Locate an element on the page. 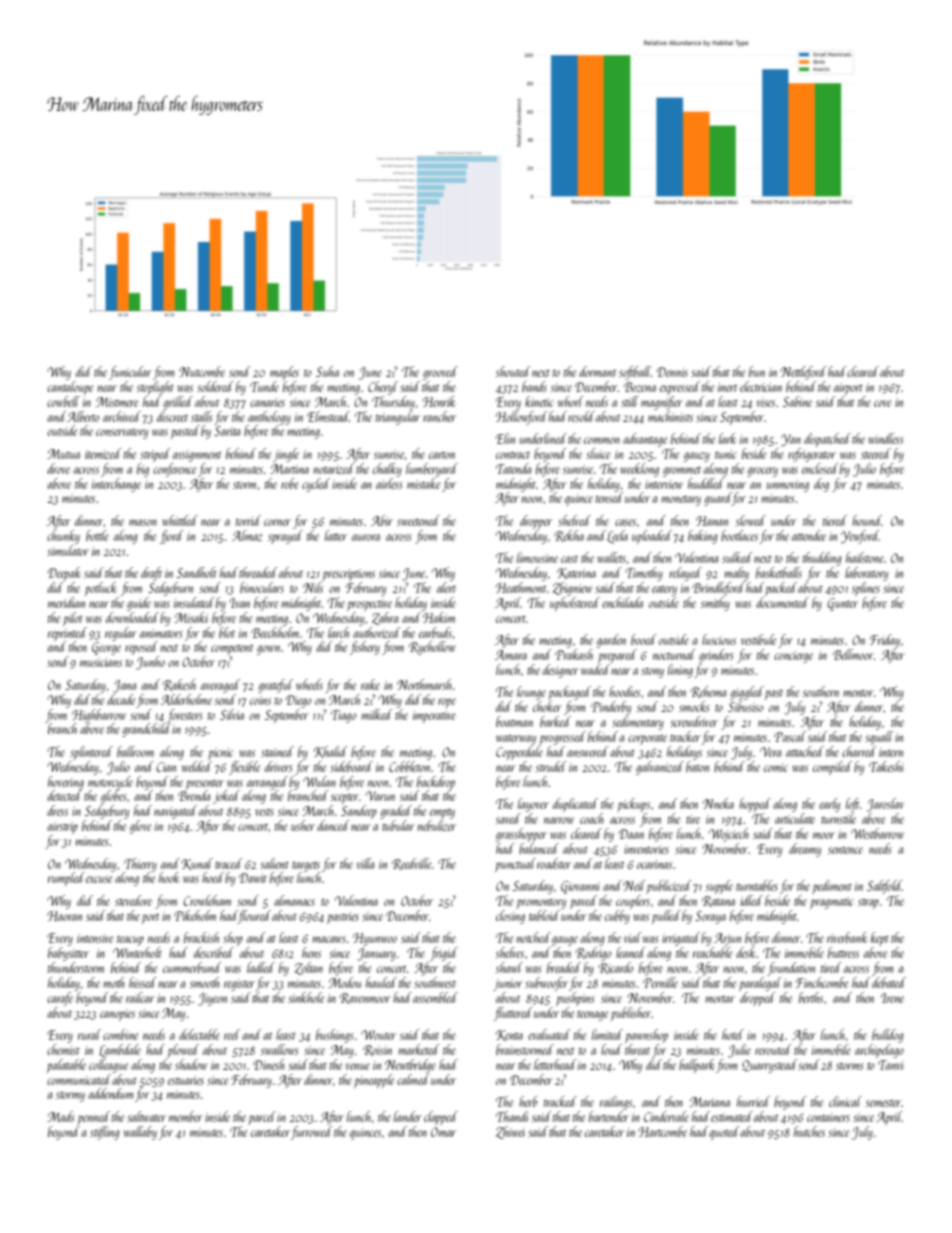  Omar is located at coordinates (443, 1132).
